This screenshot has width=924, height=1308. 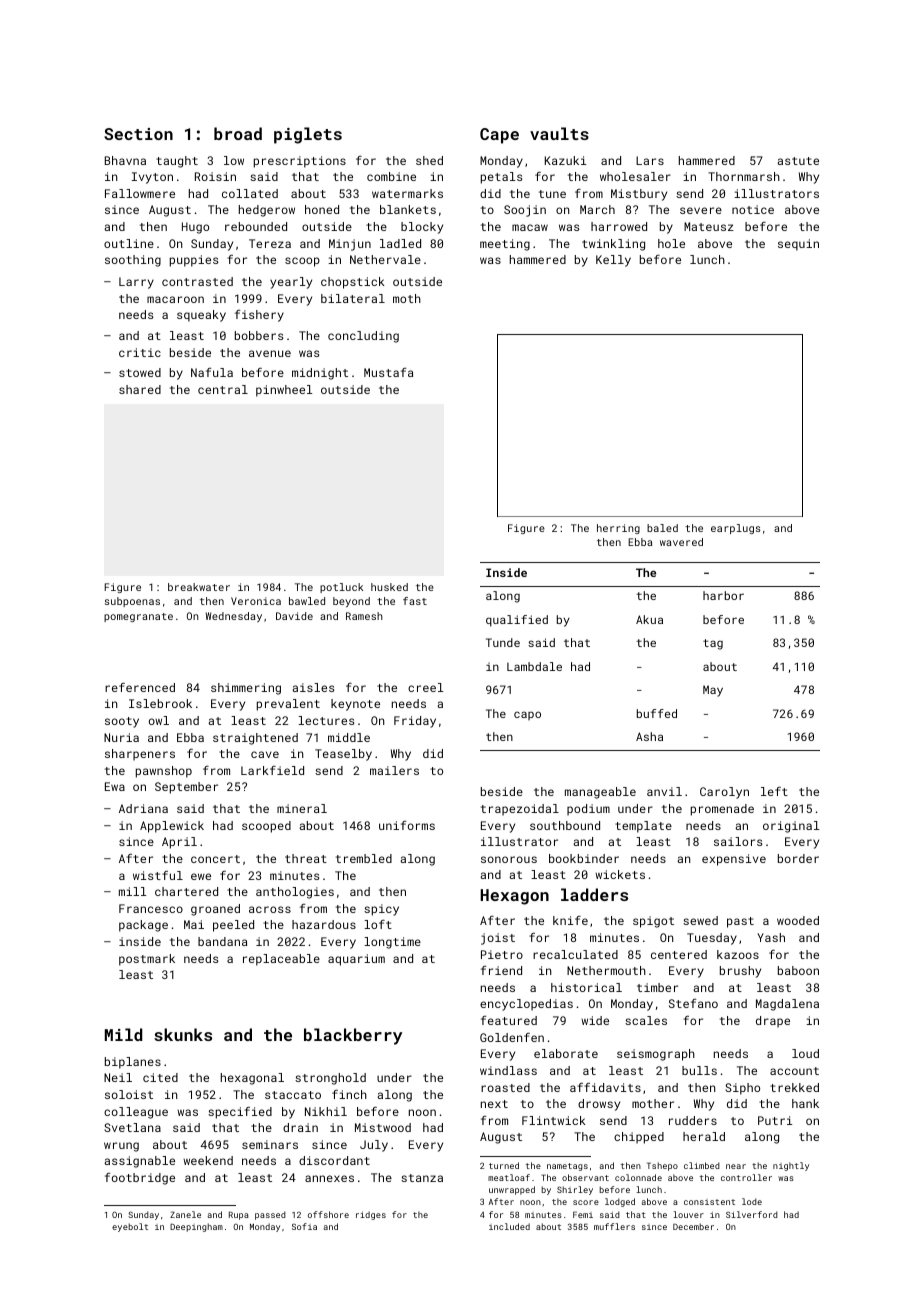 What do you see at coordinates (798, 161) in the screenshot?
I see `astute` at bounding box center [798, 161].
